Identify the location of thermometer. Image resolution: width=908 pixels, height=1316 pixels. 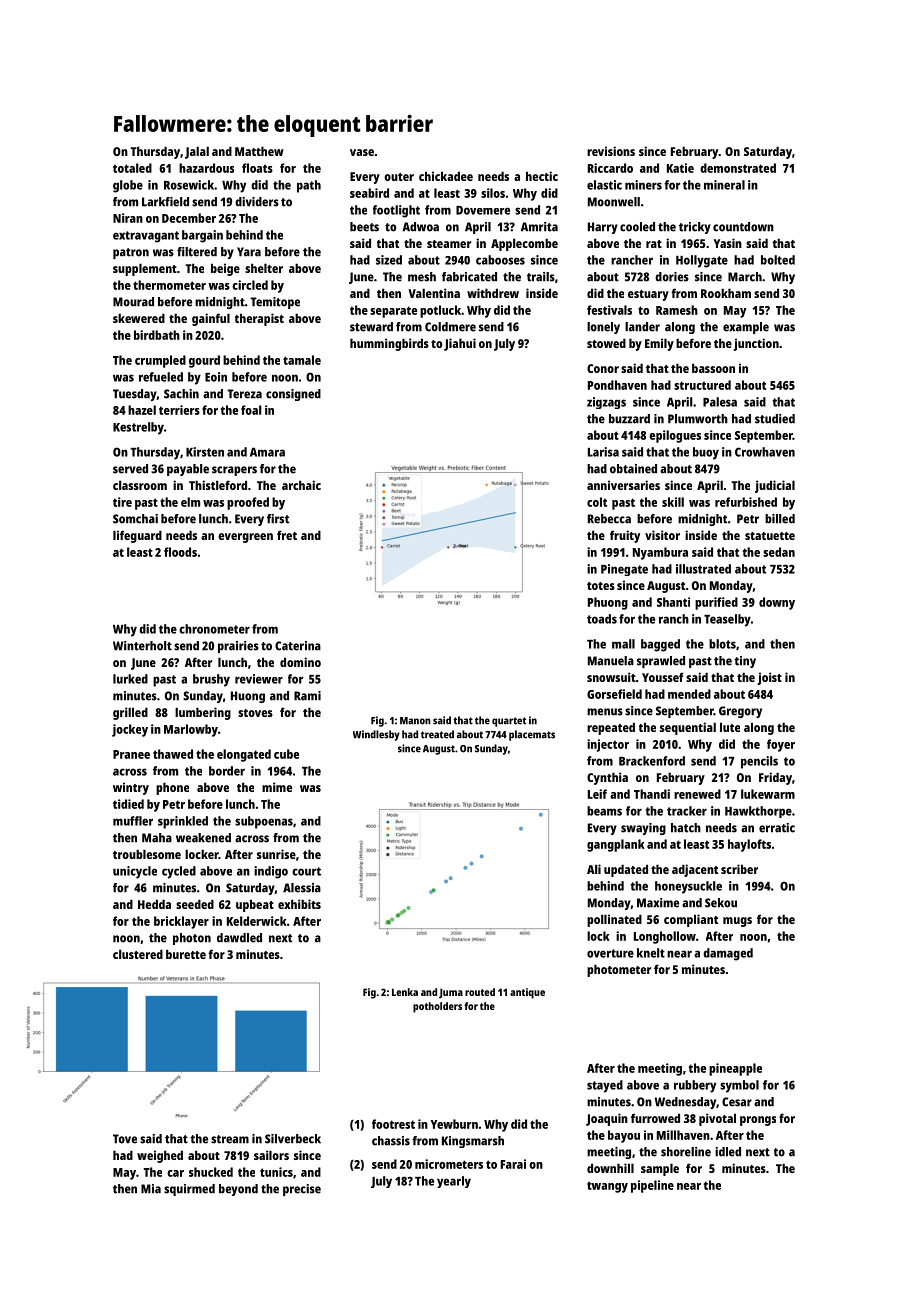
(169, 285).
